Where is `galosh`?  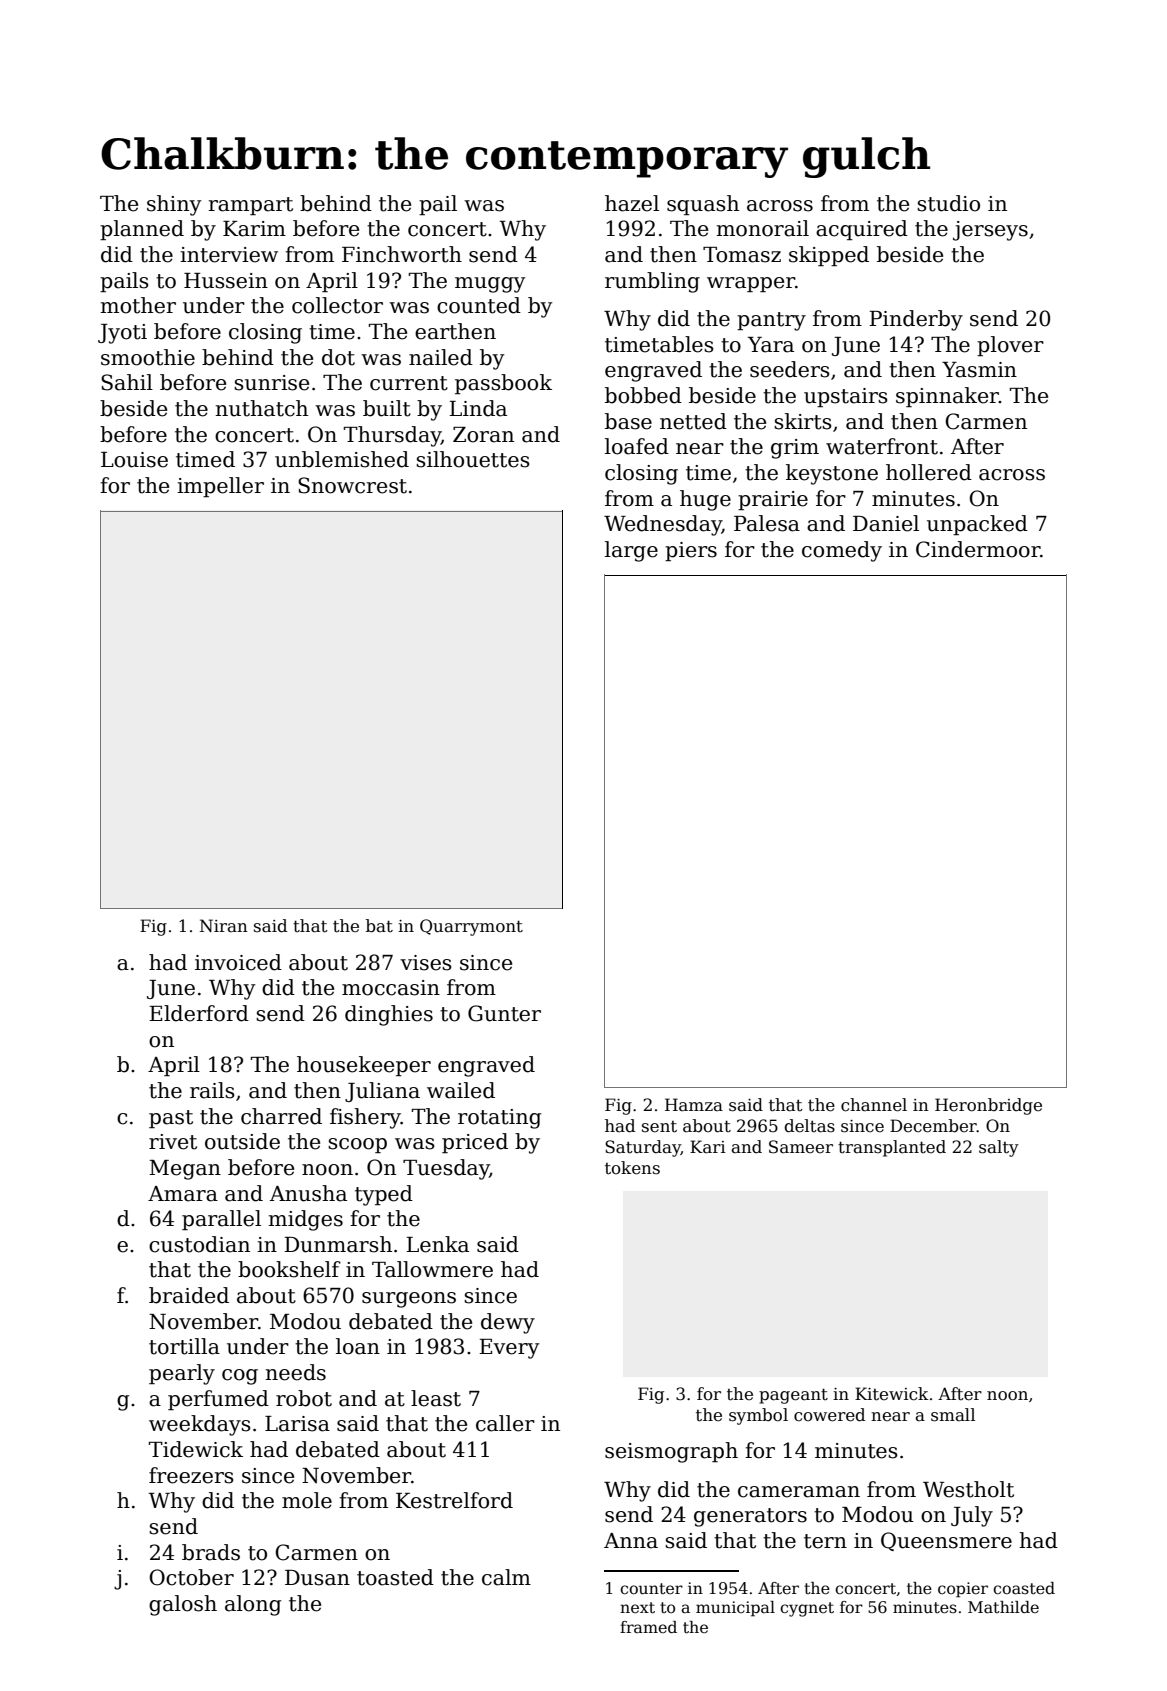 galosh is located at coordinates (183, 1605).
